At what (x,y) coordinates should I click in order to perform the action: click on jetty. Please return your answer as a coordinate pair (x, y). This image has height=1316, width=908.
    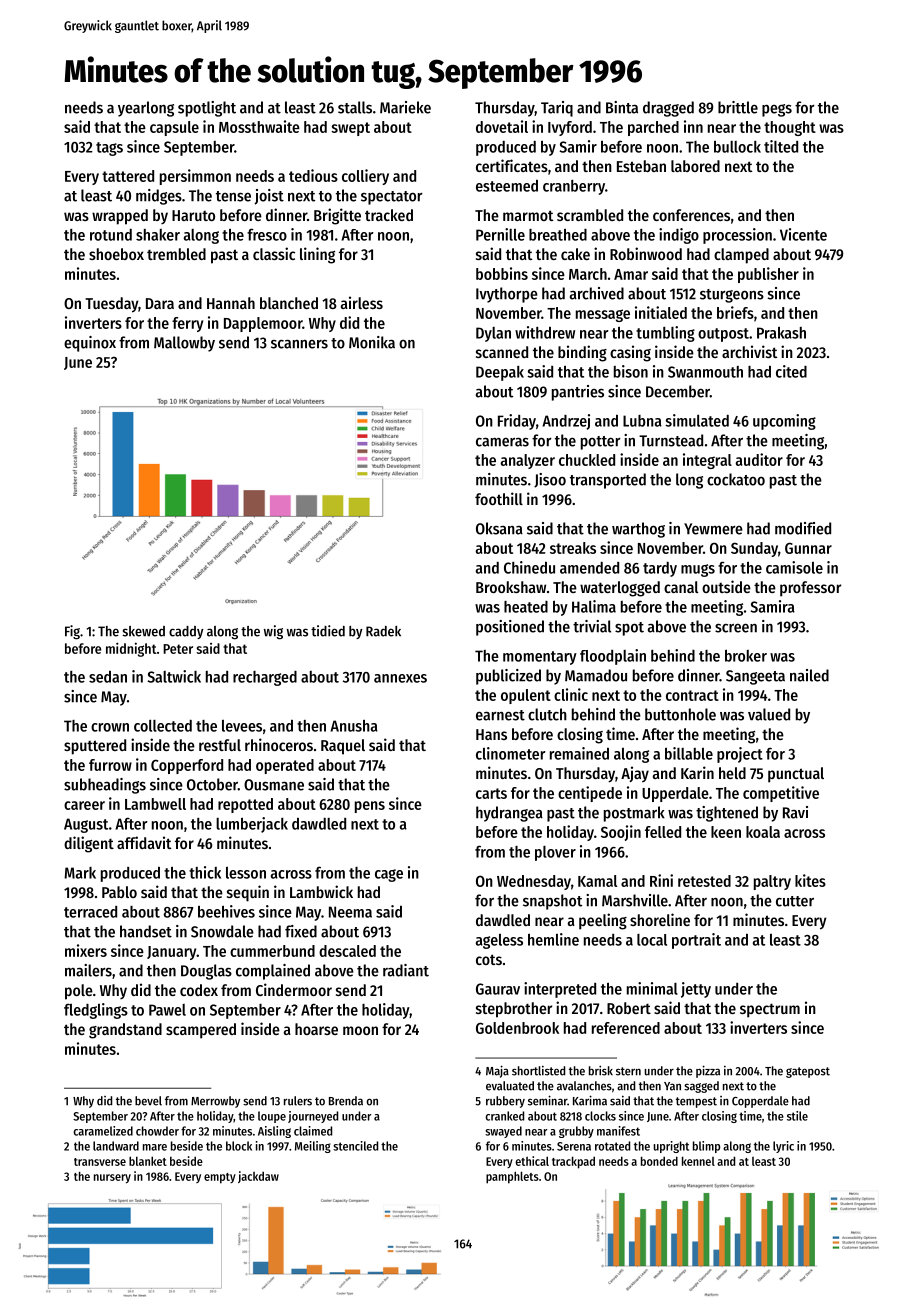
    Looking at the image, I should click on (696, 990).
